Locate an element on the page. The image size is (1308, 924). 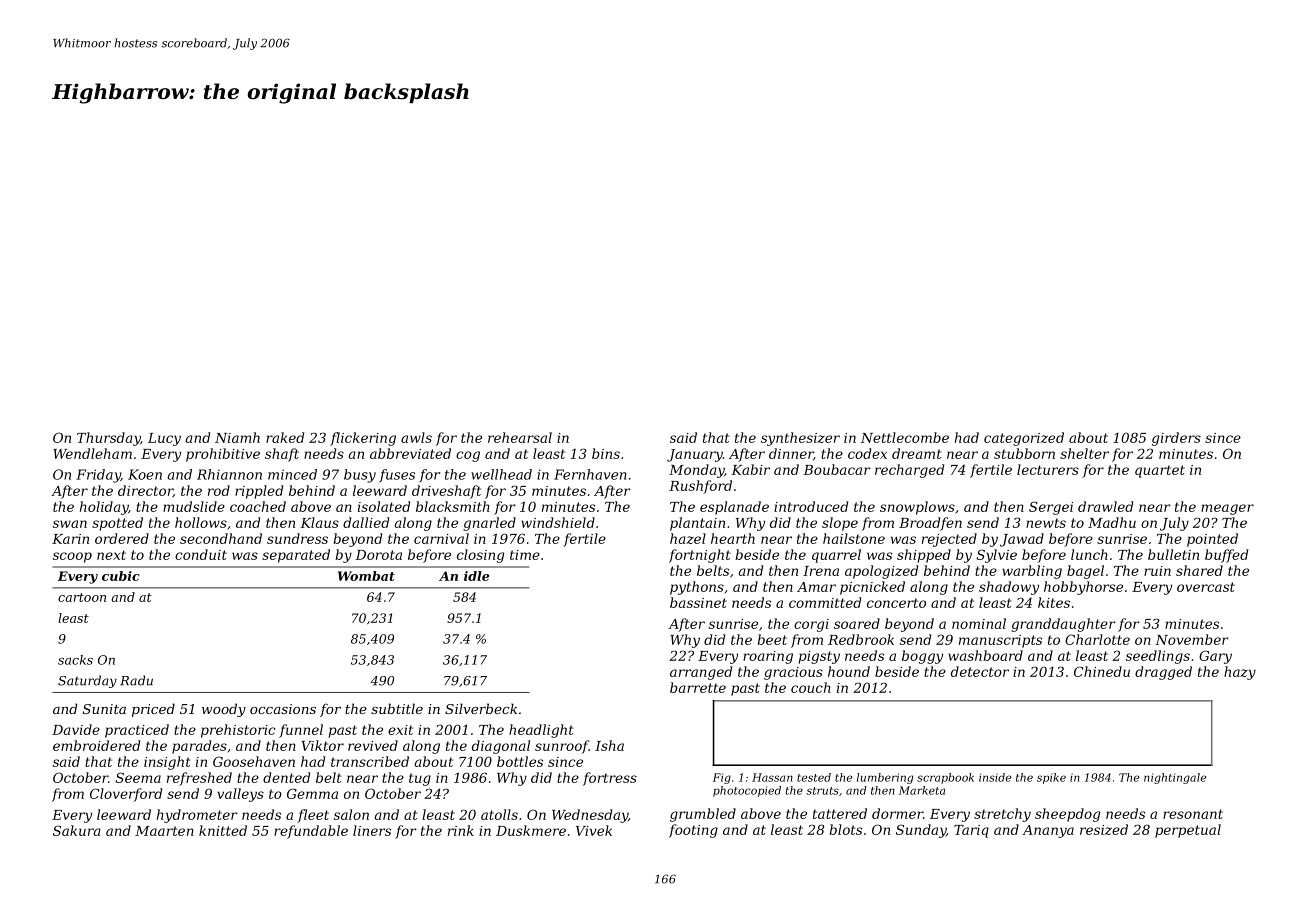
nominal is located at coordinates (979, 623).
